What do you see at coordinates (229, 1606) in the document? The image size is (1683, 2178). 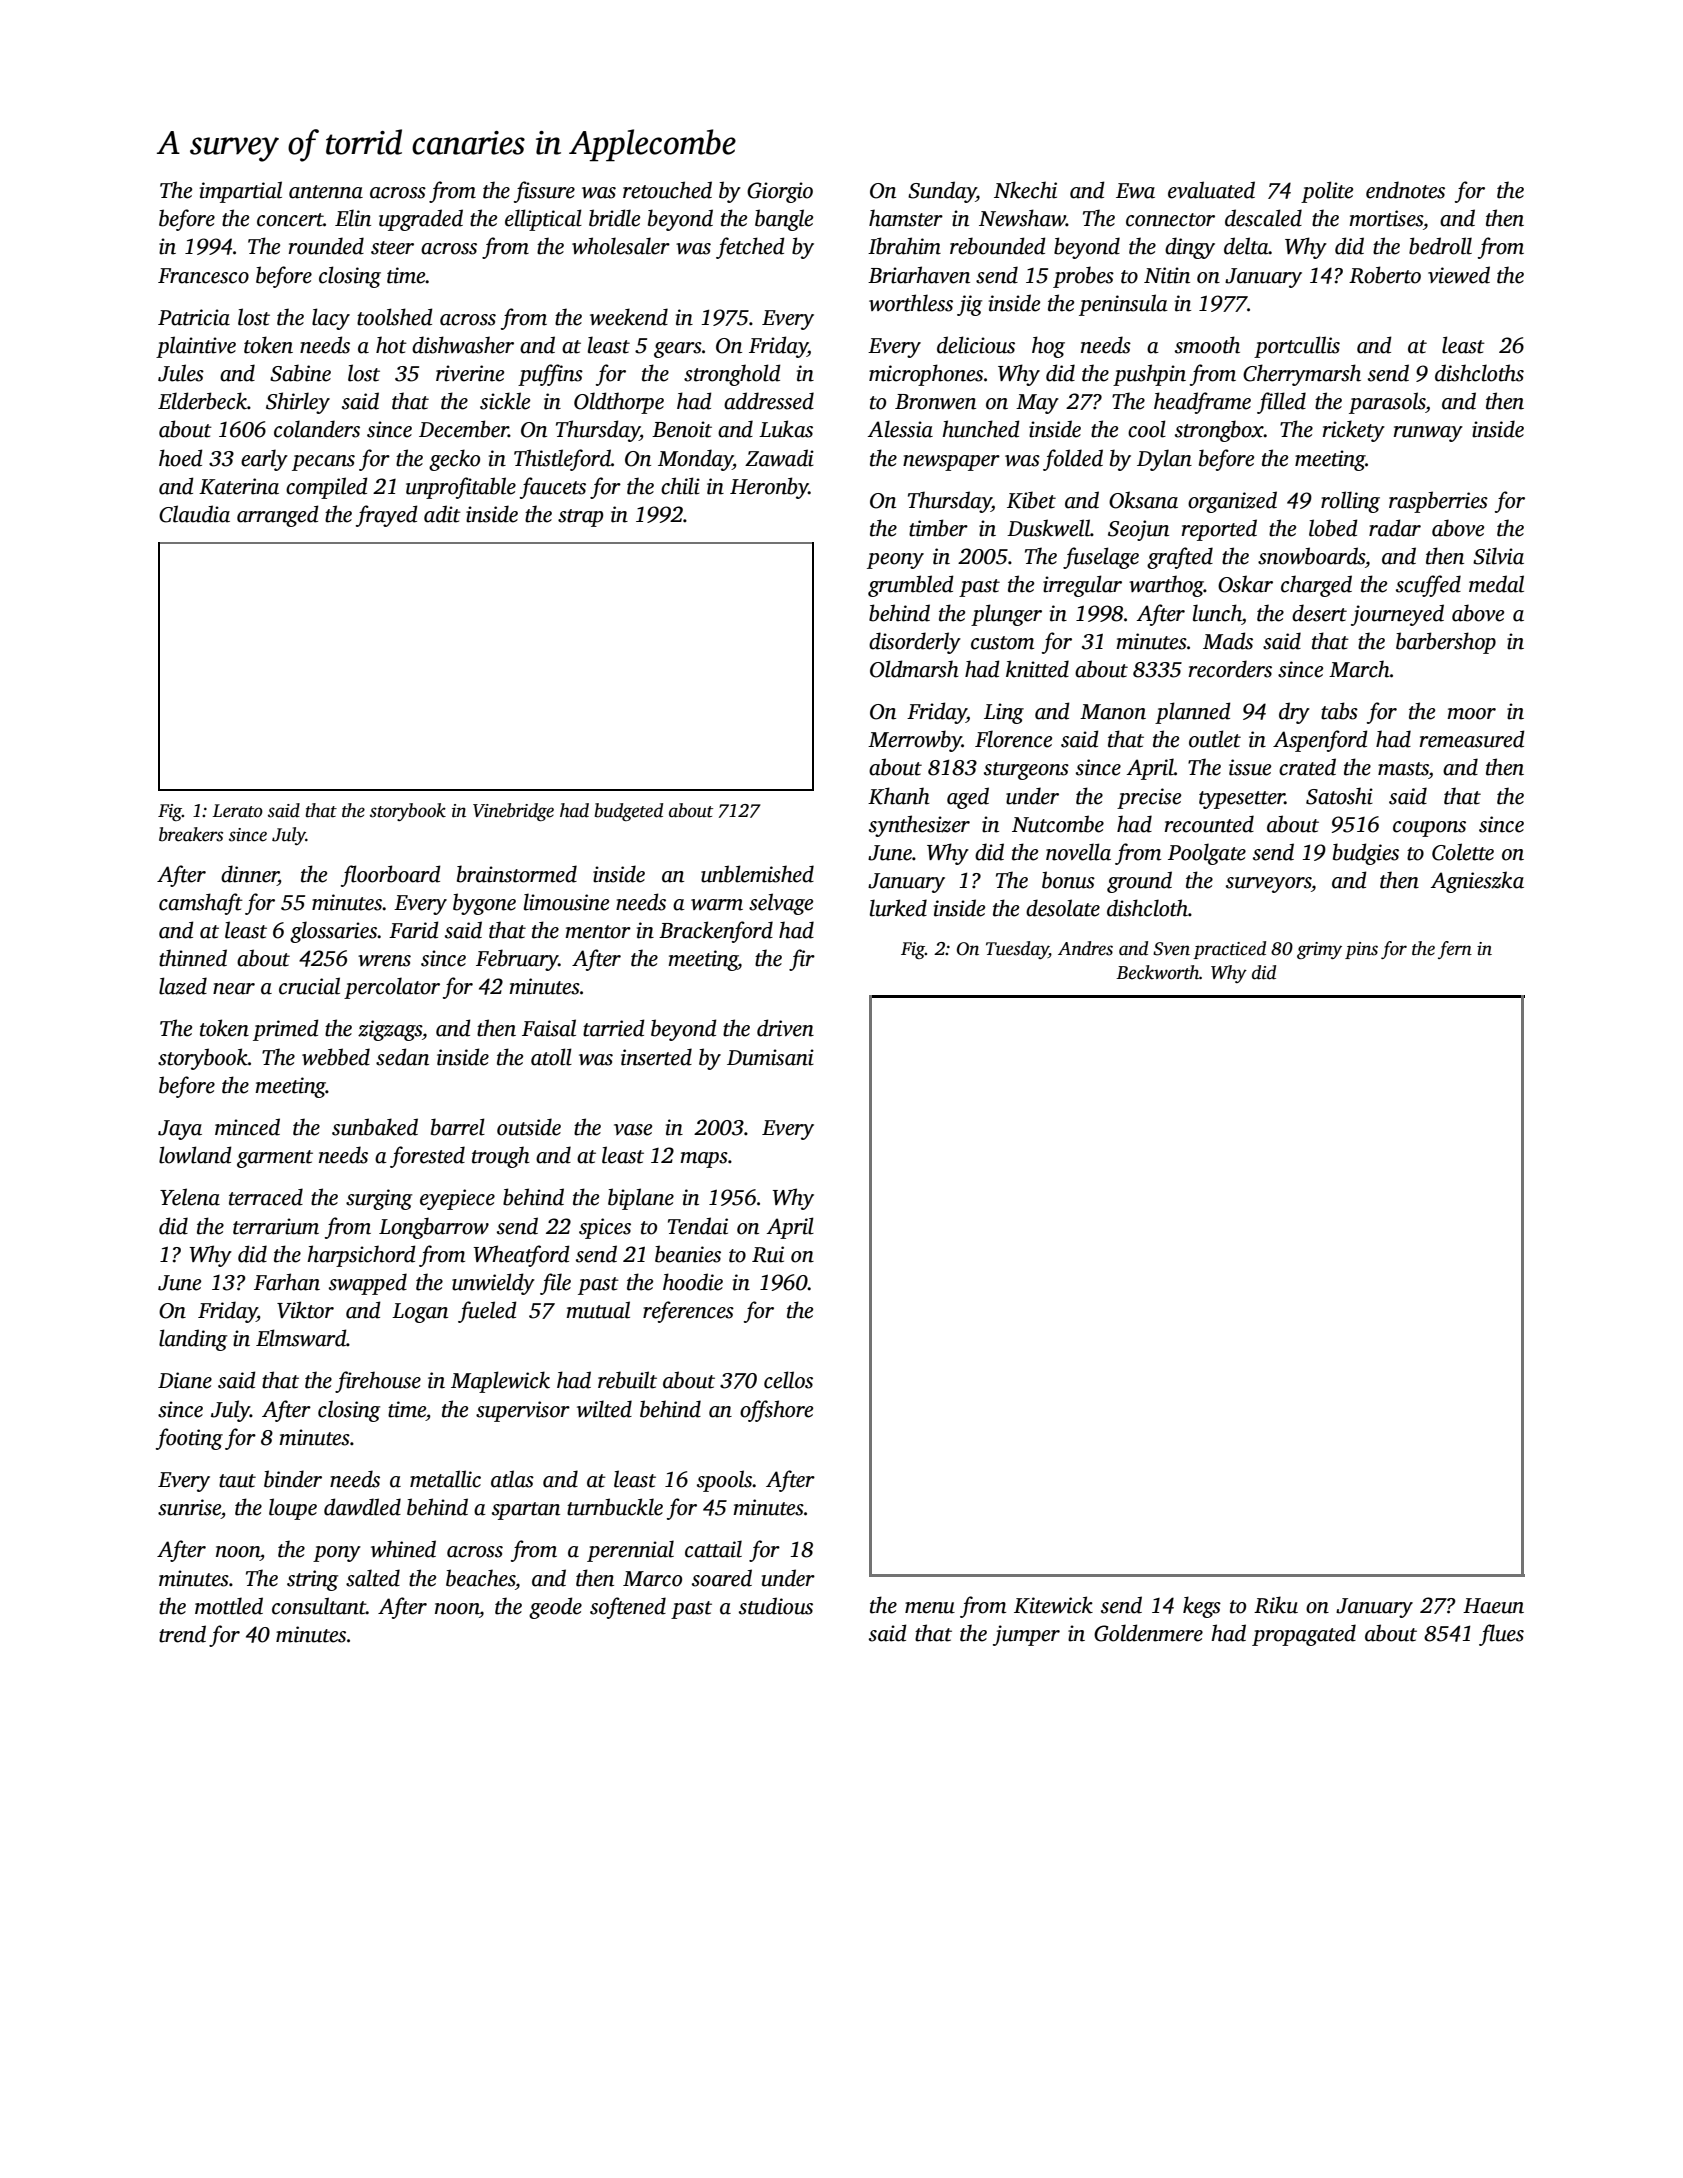 I see `mottled` at bounding box center [229, 1606].
